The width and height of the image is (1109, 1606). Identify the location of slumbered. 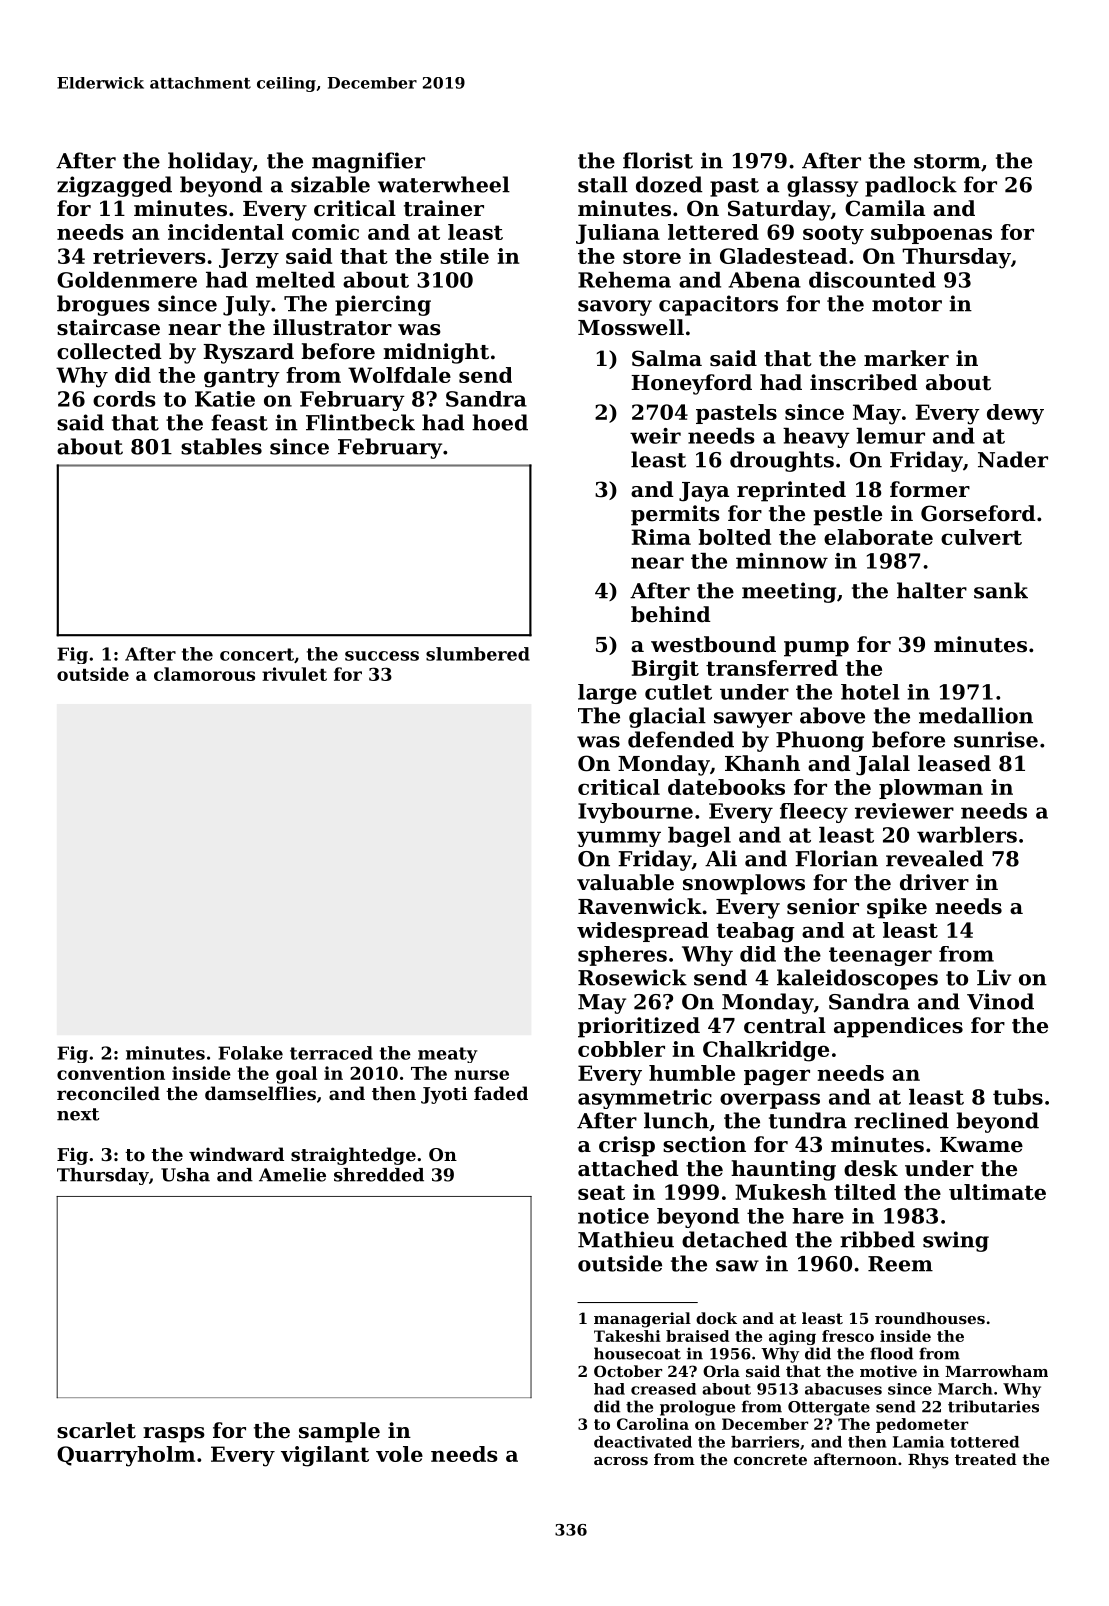
(478, 654).
